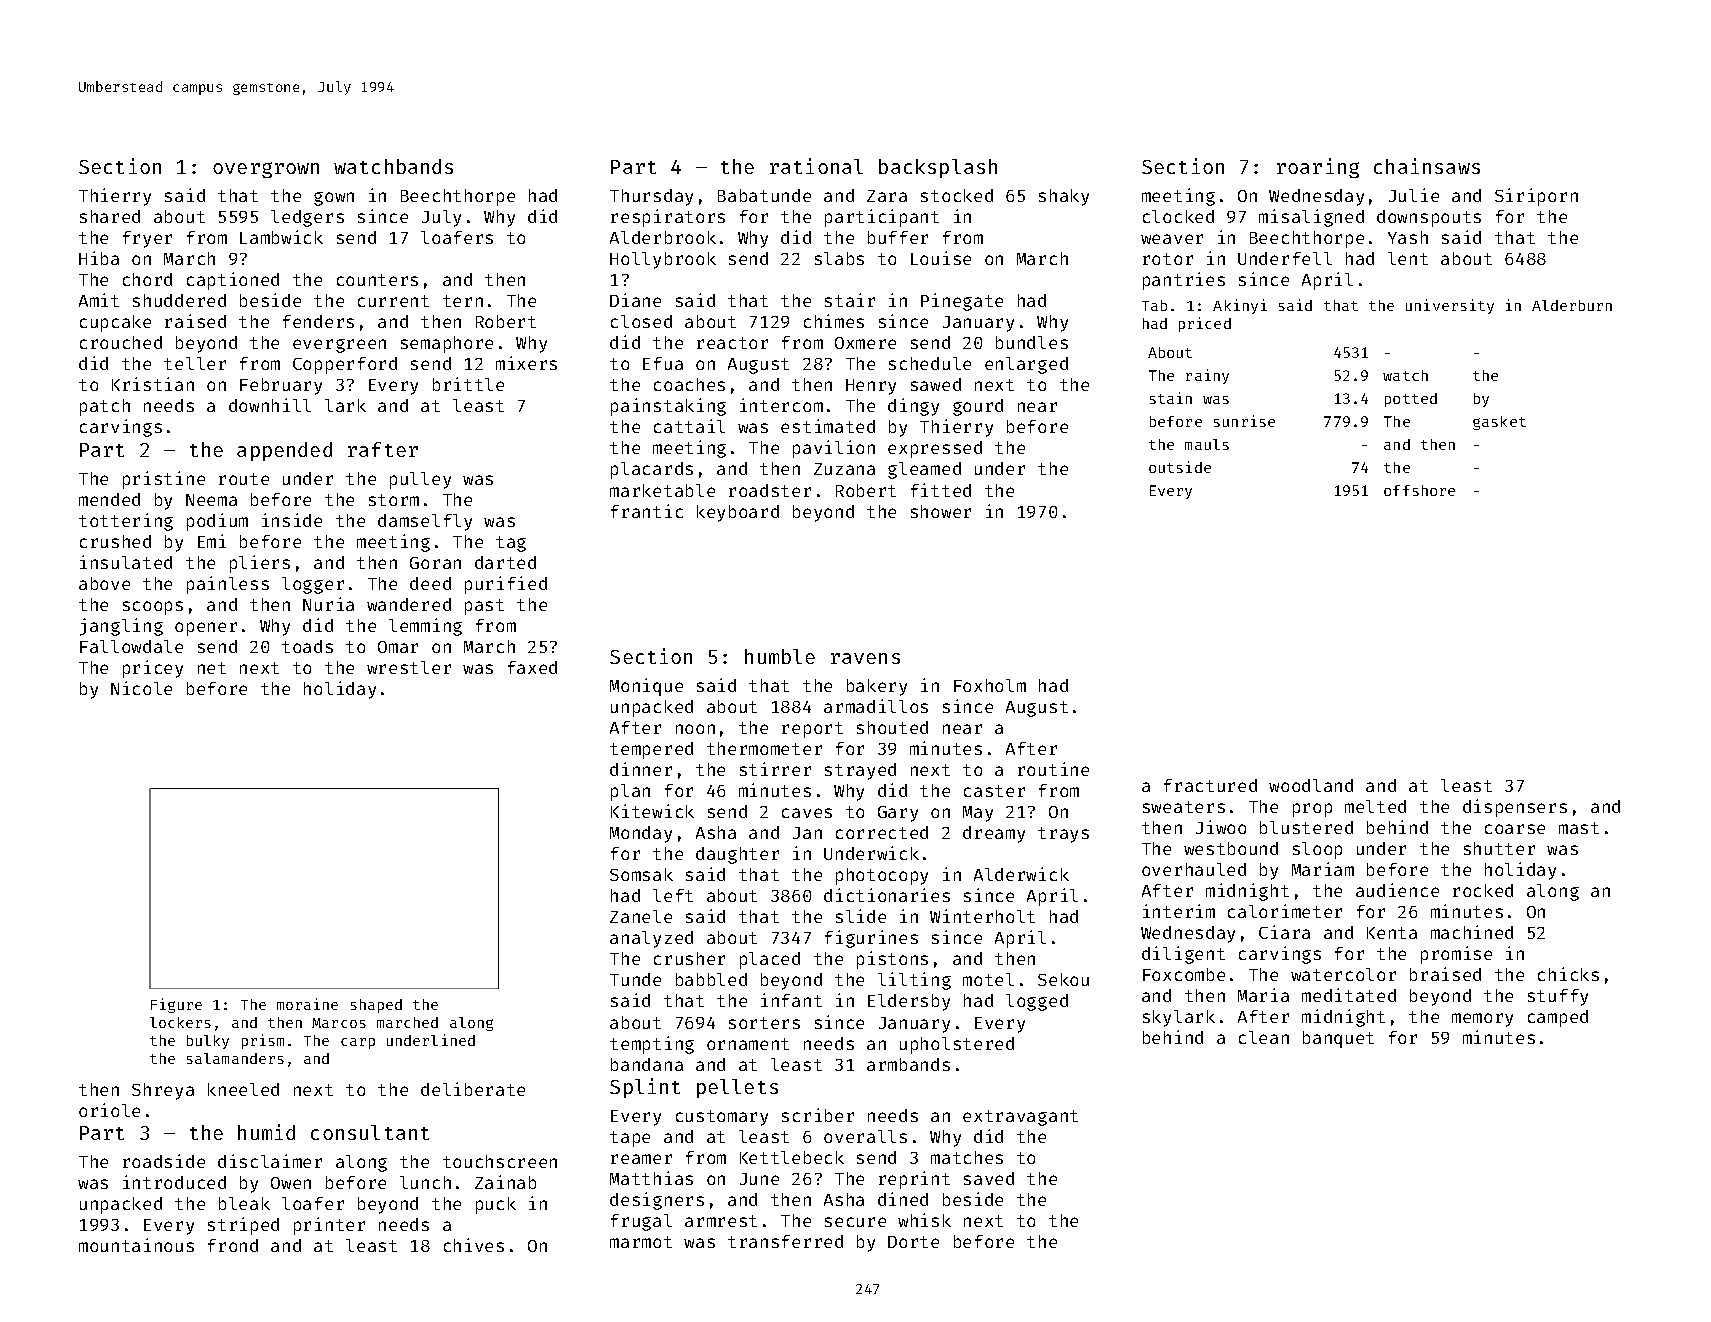  Describe the element at coordinates (938, 168) in the screenshot. I see `backsplash` at that location.
